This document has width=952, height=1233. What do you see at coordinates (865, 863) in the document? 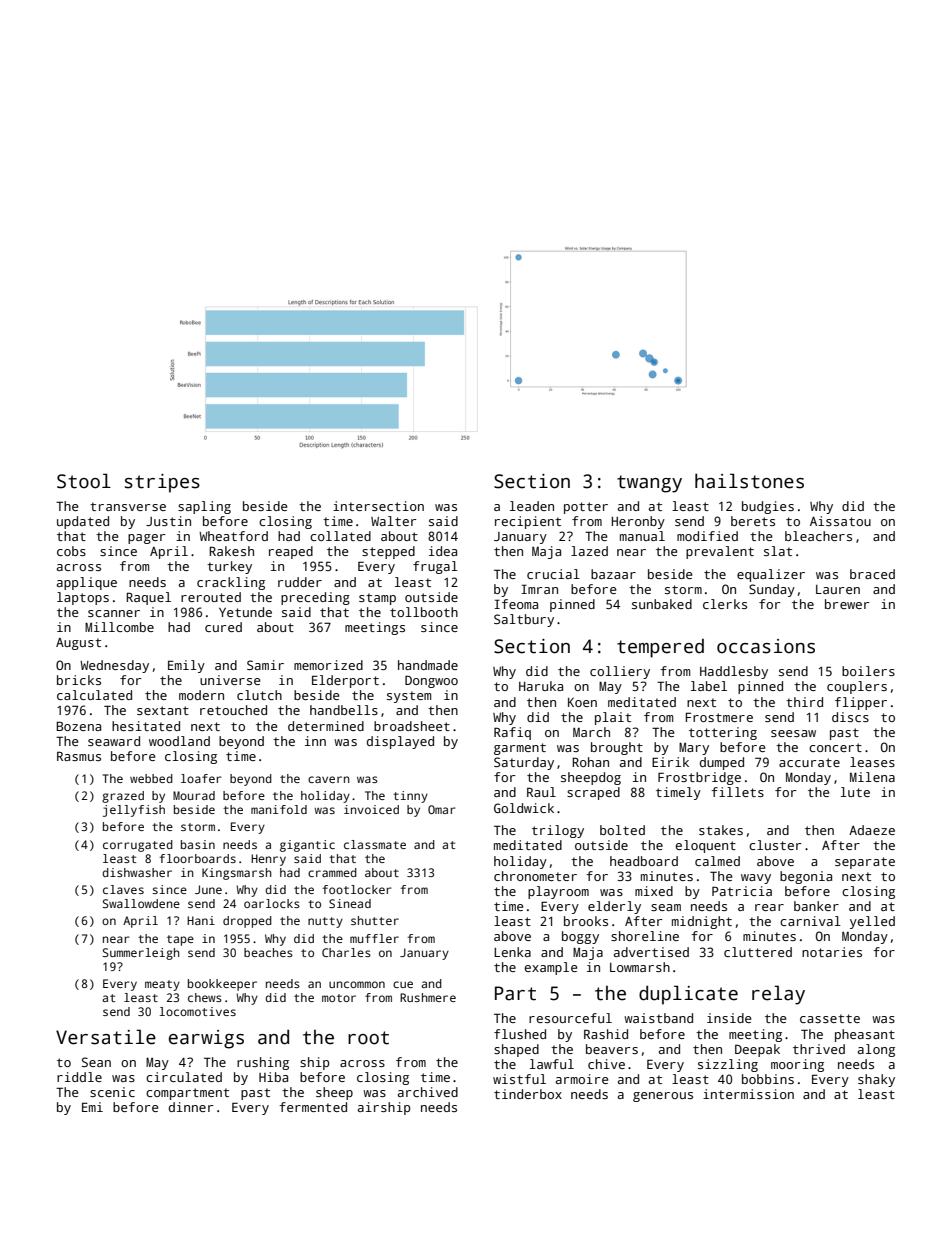
I see `separate` at bounding box center [865, 863].
